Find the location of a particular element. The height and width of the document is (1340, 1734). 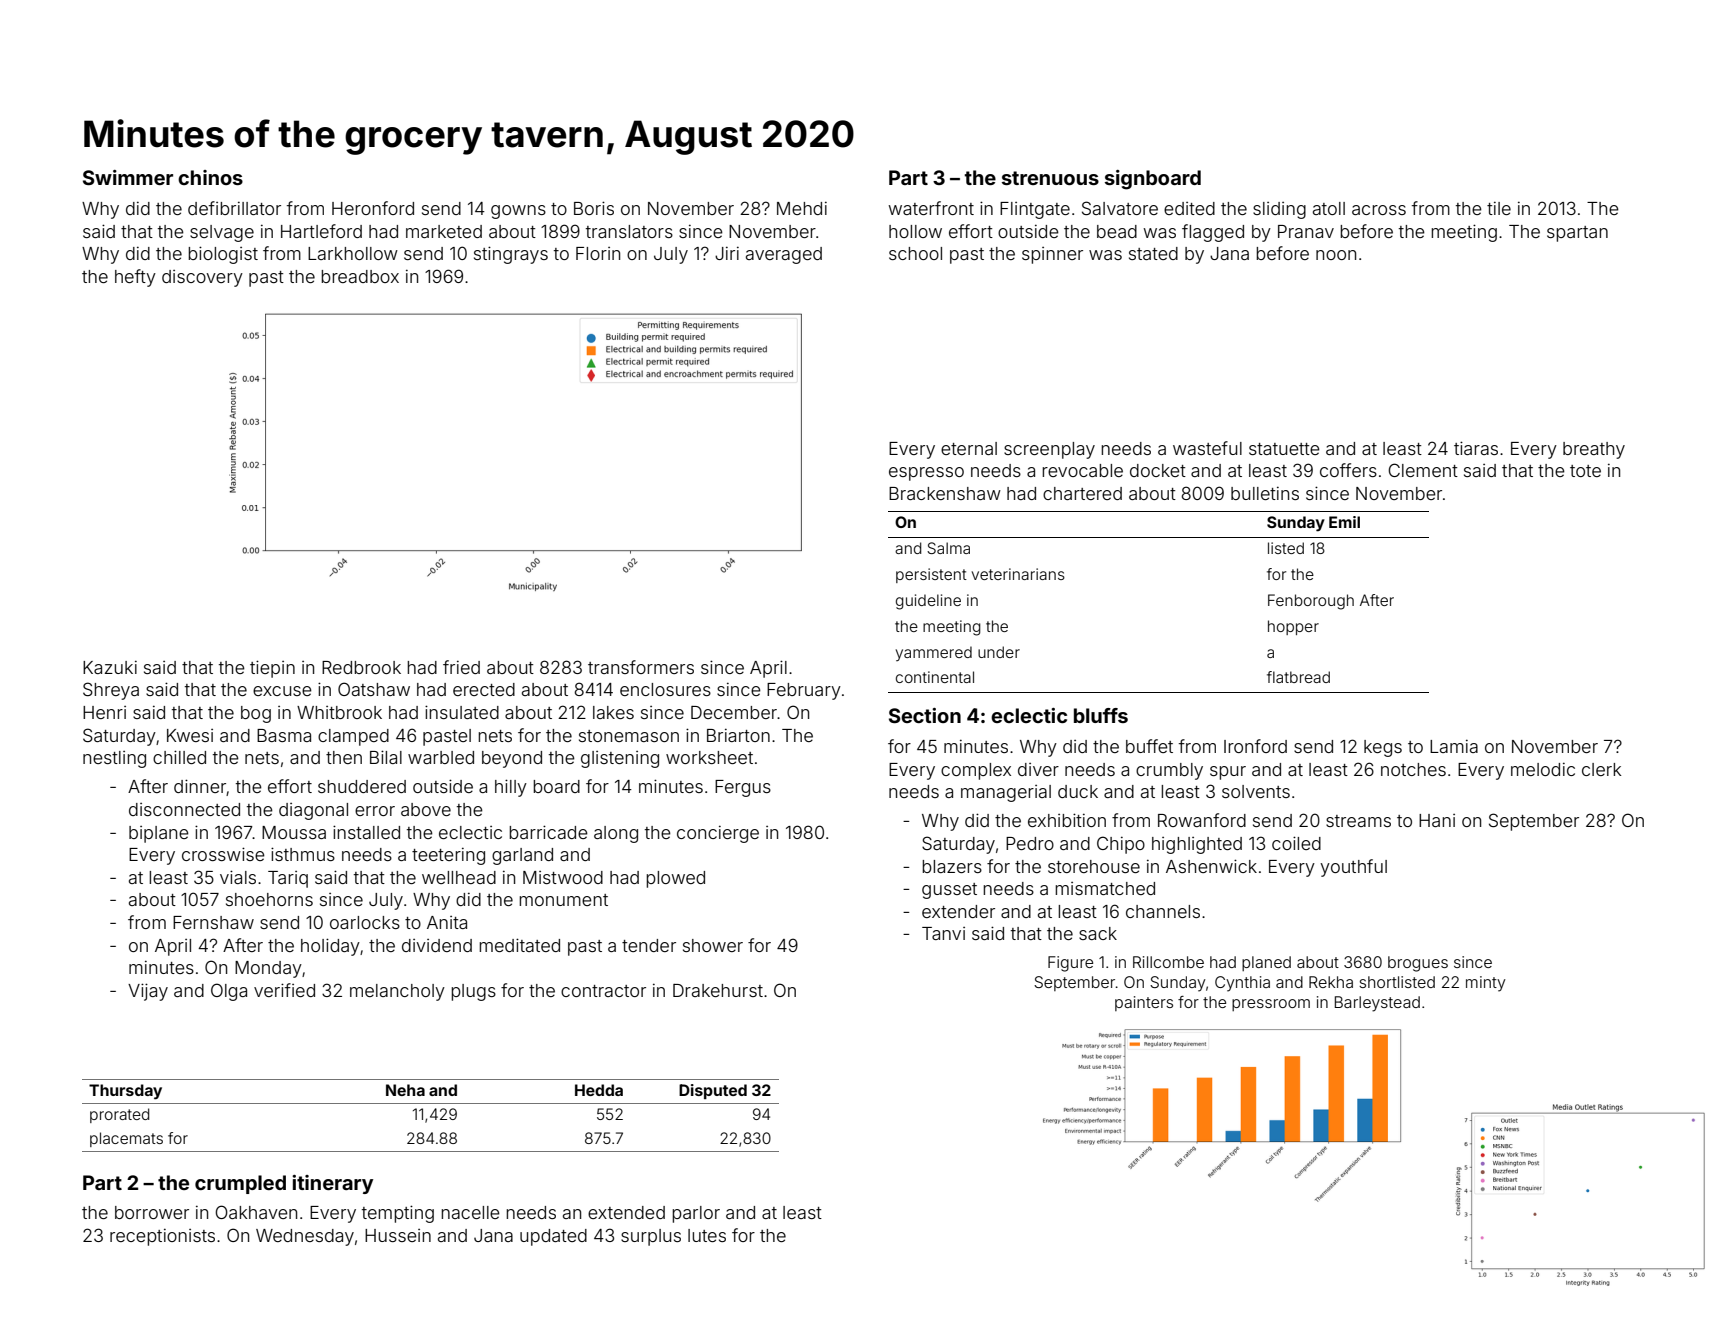

Kazuki is located at coordinates (110, 667).
